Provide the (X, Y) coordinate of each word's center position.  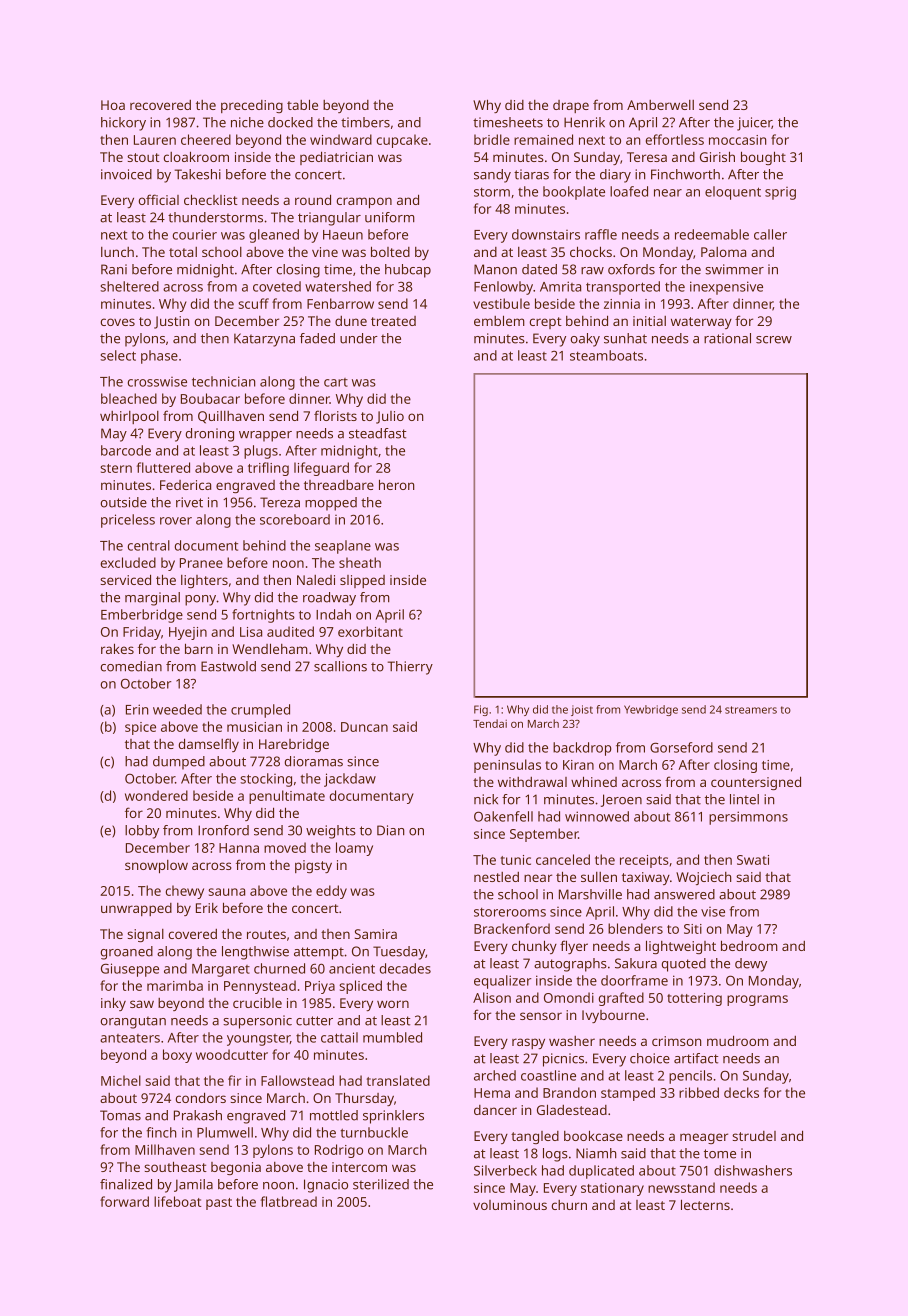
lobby (142, 832)
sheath (360, 562)
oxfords (631, 269)
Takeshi (198, 174)
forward (124, 1201)
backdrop (582, 749)
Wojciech (703, 878)
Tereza (280, 502)
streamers (751, 710)
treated (393, 321)
